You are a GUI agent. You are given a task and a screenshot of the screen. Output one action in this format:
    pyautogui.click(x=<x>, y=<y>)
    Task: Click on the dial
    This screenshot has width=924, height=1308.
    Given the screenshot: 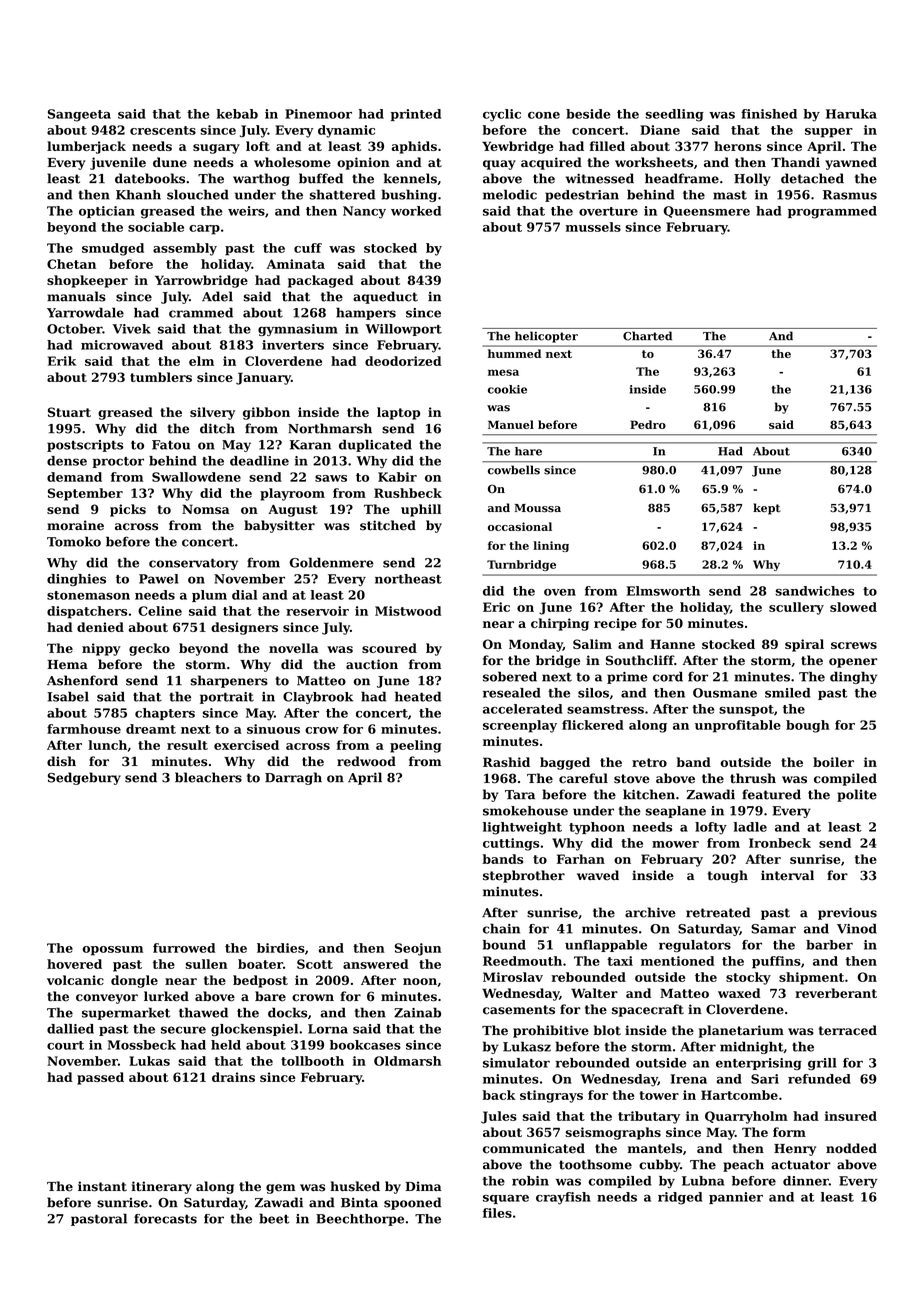 What is the action you would take?
    pyautogui.click(x=244, y=595)
